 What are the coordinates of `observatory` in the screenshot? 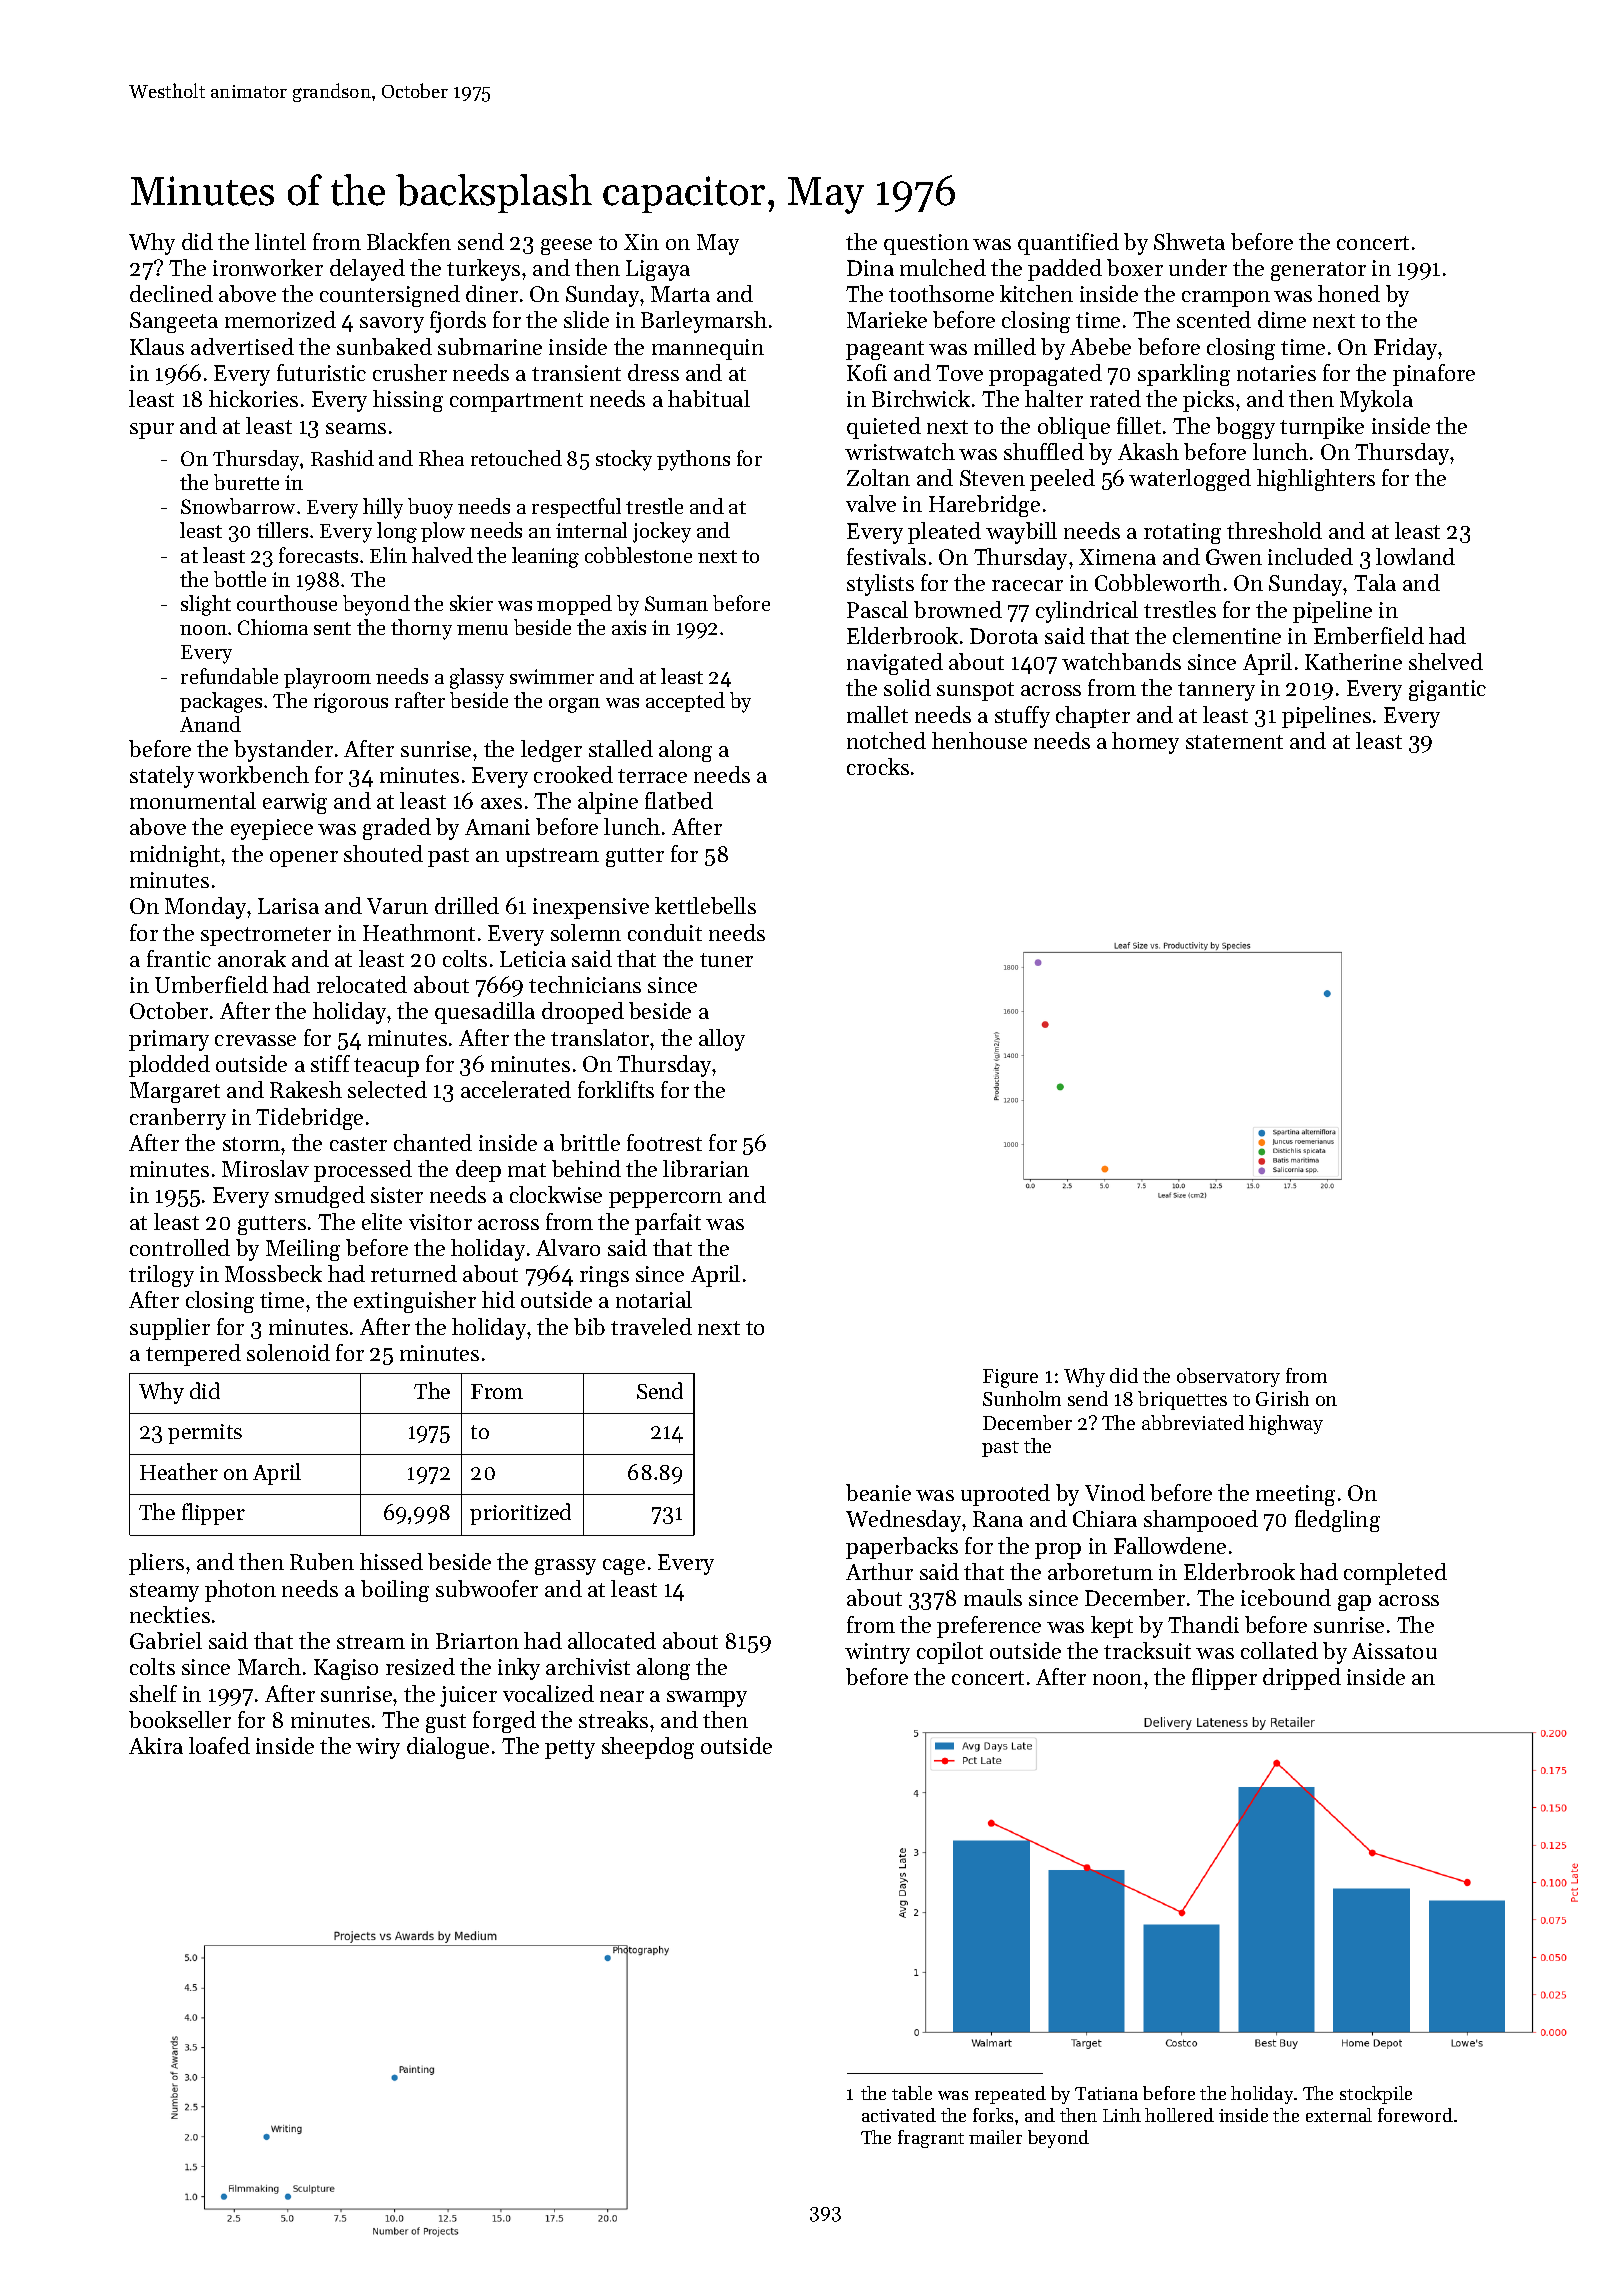 It's located at (1228, 1377).
